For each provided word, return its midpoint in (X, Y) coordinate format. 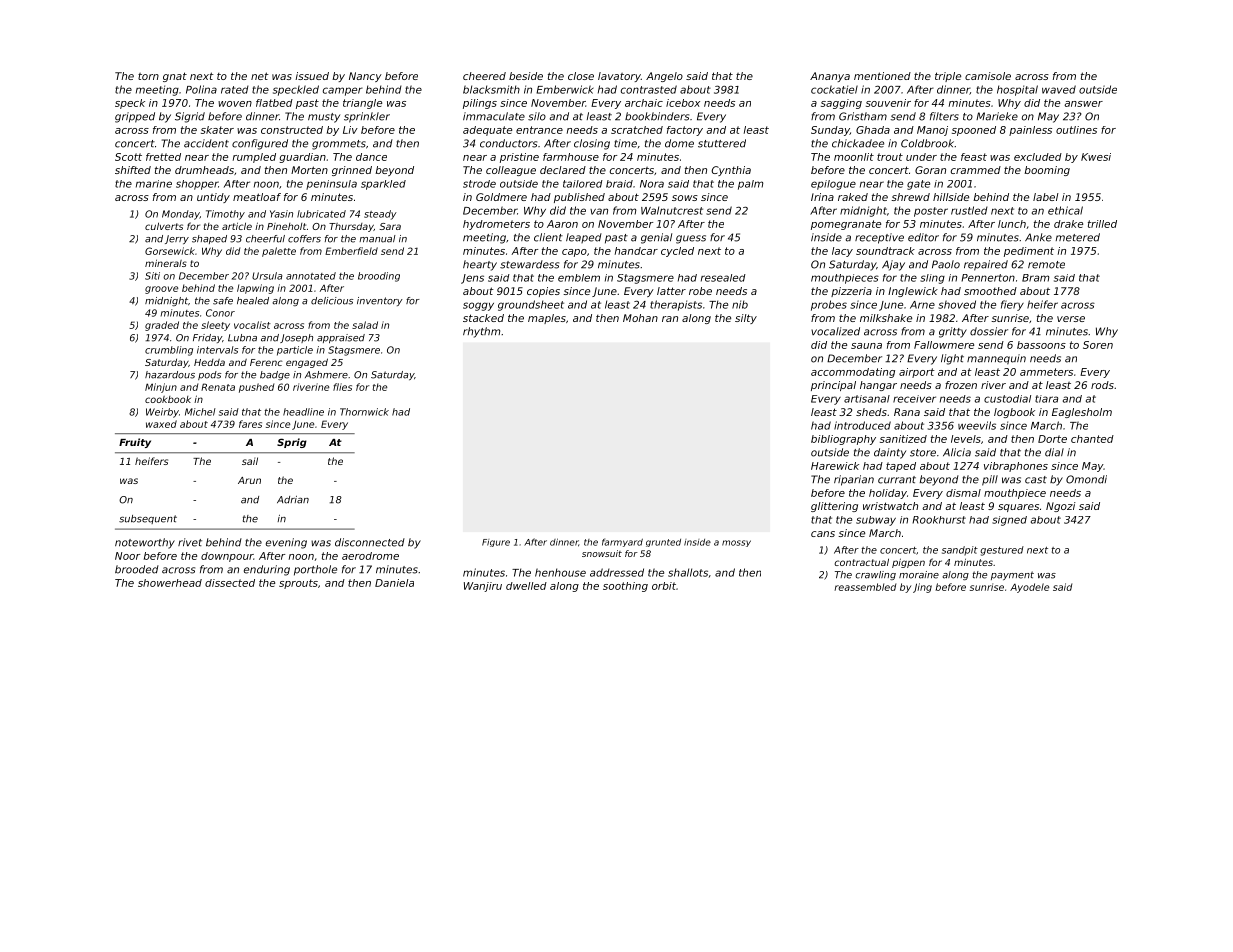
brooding (379, 277)
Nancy (365, 77)
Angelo (664, 77)
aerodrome (370, 556)
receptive (879, 238)
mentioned (882, 76)
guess (691, 239)
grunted (663, 543)
